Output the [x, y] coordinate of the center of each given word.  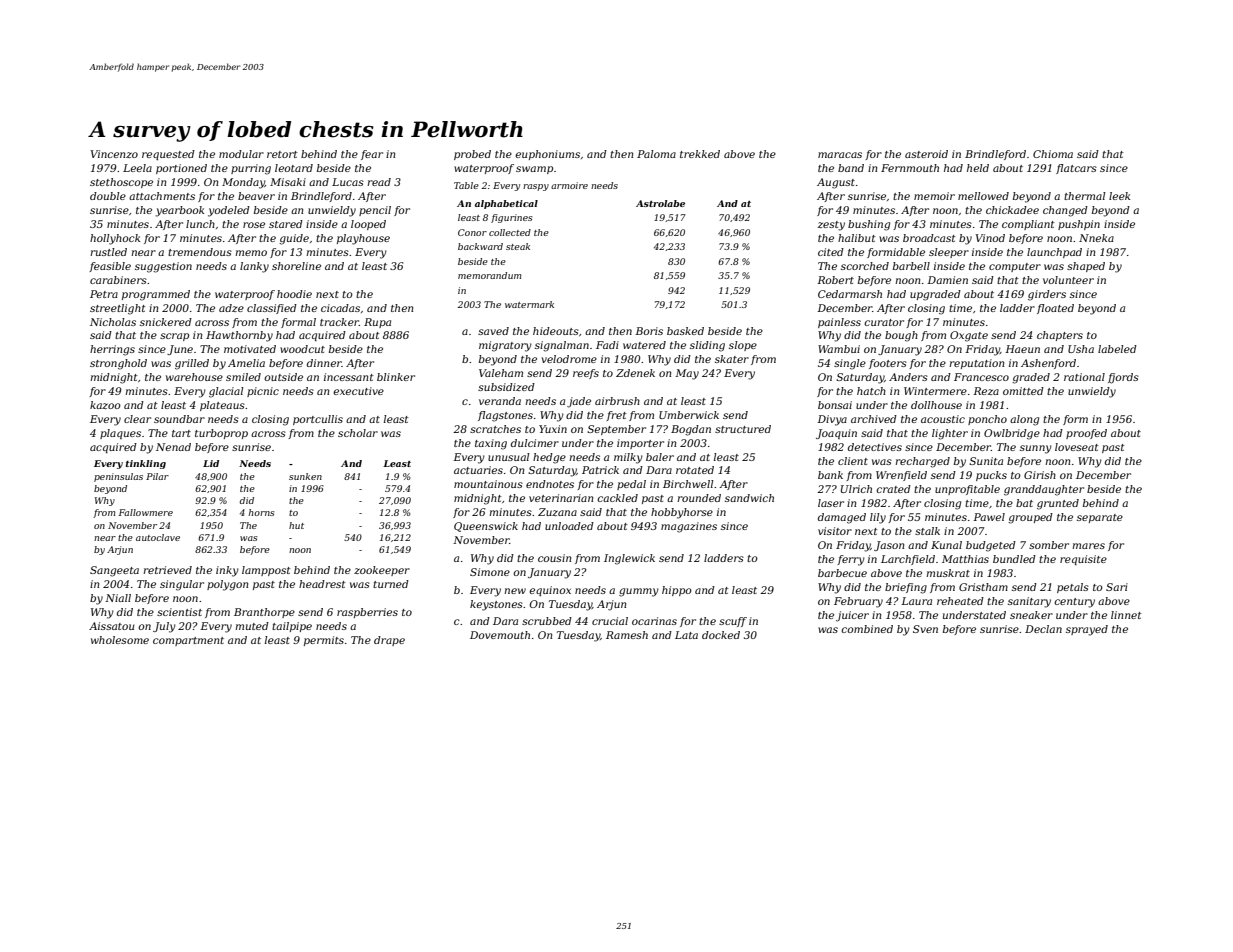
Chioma [1053, 154]
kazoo [105, 405]
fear [372, 155]
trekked [700, 154]
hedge [549, 458]
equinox [550, 591]
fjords [1123, 378]
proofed [1086, 434]
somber [1049, 545]
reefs [586, 374]
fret [616, 416]
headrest [322, 584]
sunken [305, 476]
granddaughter [1044, 490]
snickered [166, 322]
